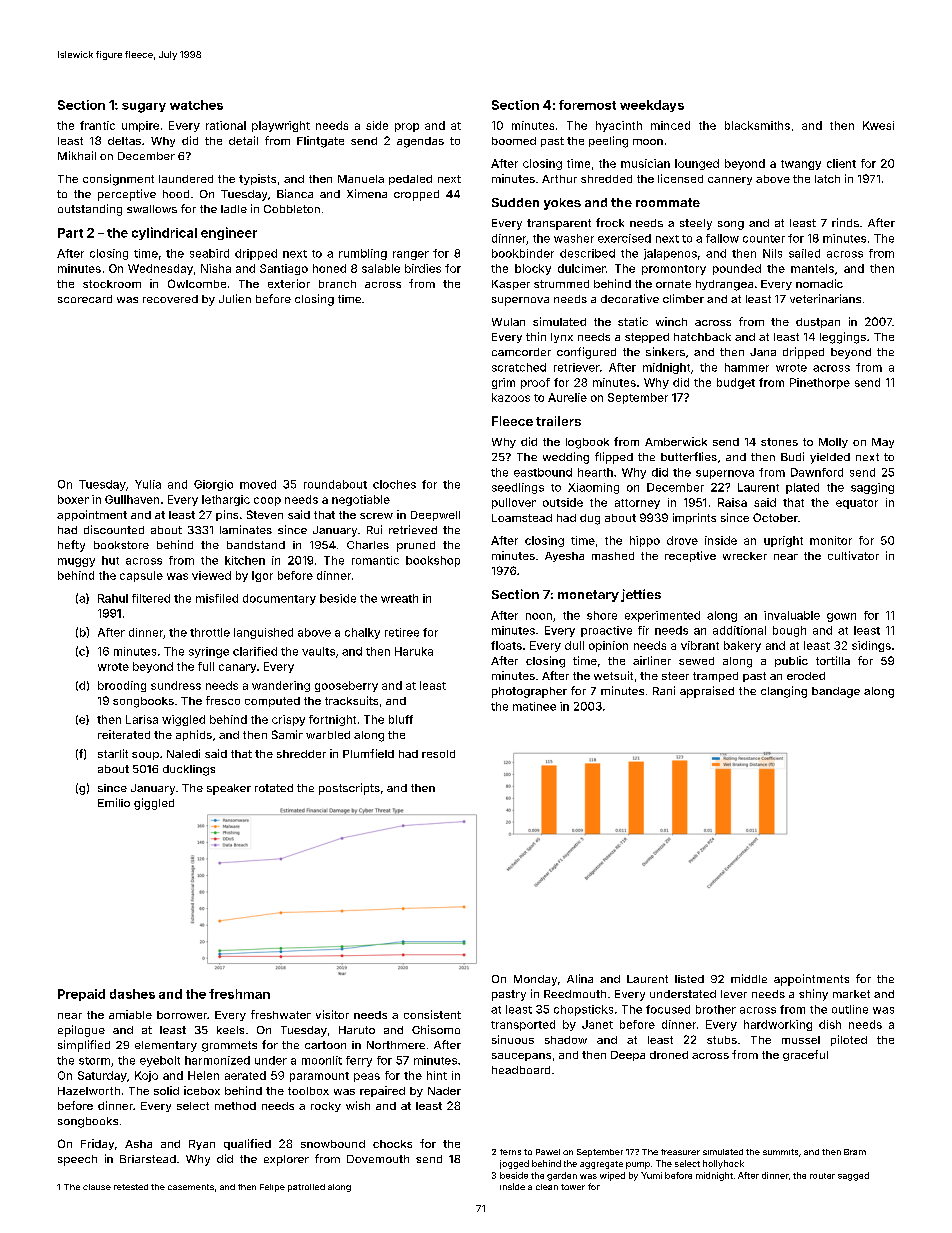 The width and height of the screenshot is (952, 1233). What do you see at coordinates (534, 706) in the screenshot?
I see `matinee` at bounding box center [534, 706].
